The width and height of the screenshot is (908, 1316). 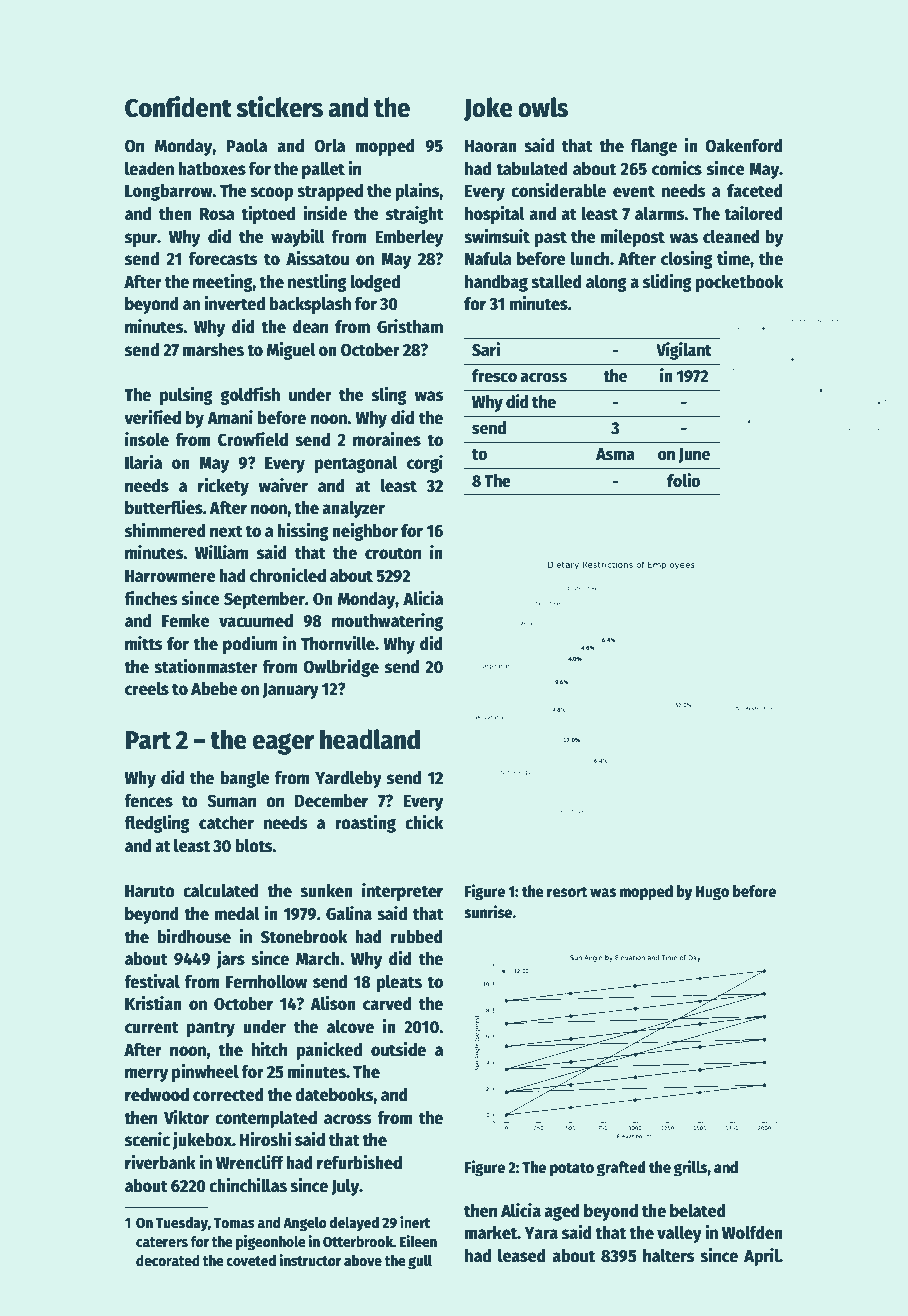 What do you see at coordinates (334, 1095) in the screenshot?
I see `datebooks` at bounding box center [334, 1095].
